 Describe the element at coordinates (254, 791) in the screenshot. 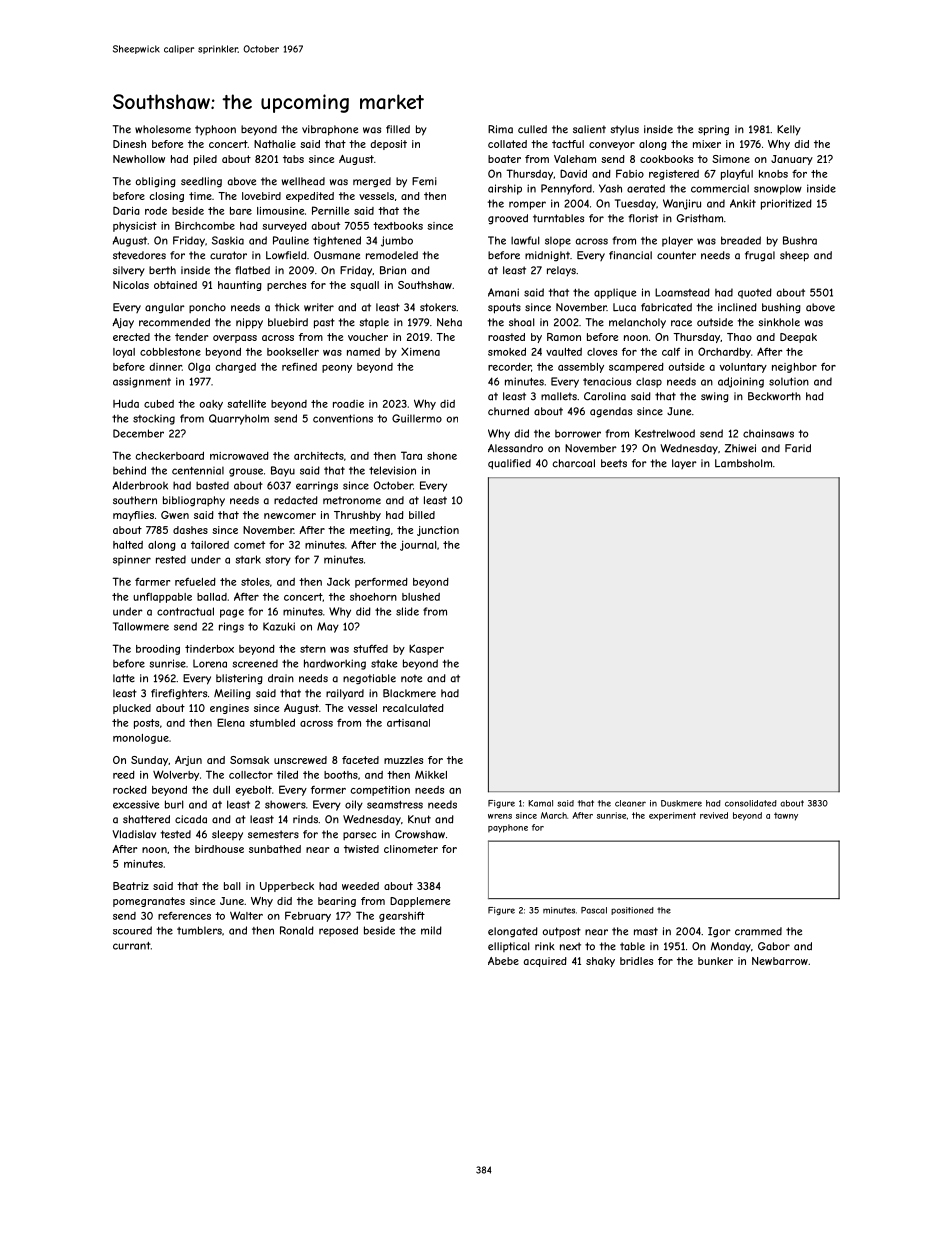

I see `eyebolt` at that location.
